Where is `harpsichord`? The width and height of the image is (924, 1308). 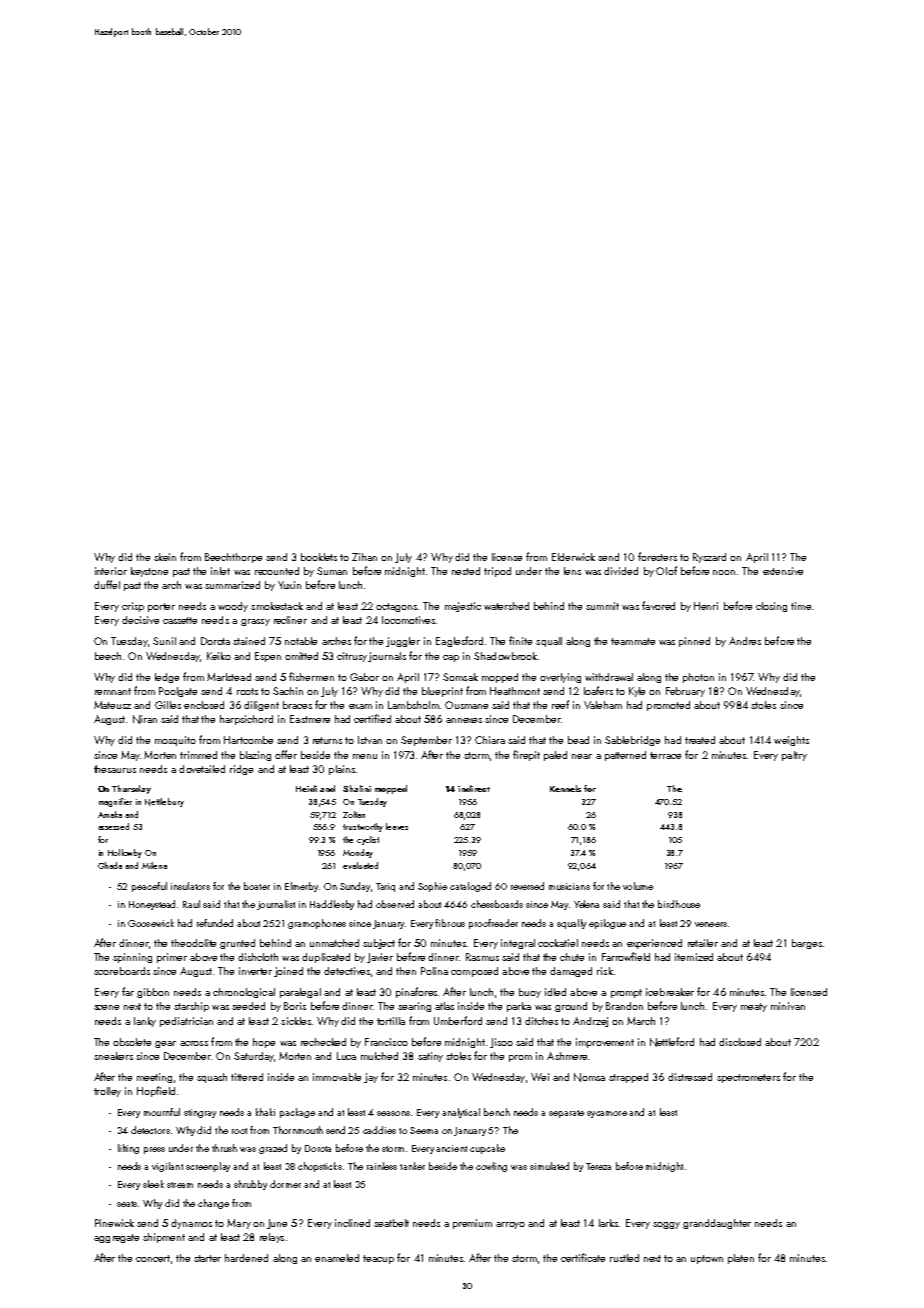 harpsichord is located at coordinates (246, 720).
